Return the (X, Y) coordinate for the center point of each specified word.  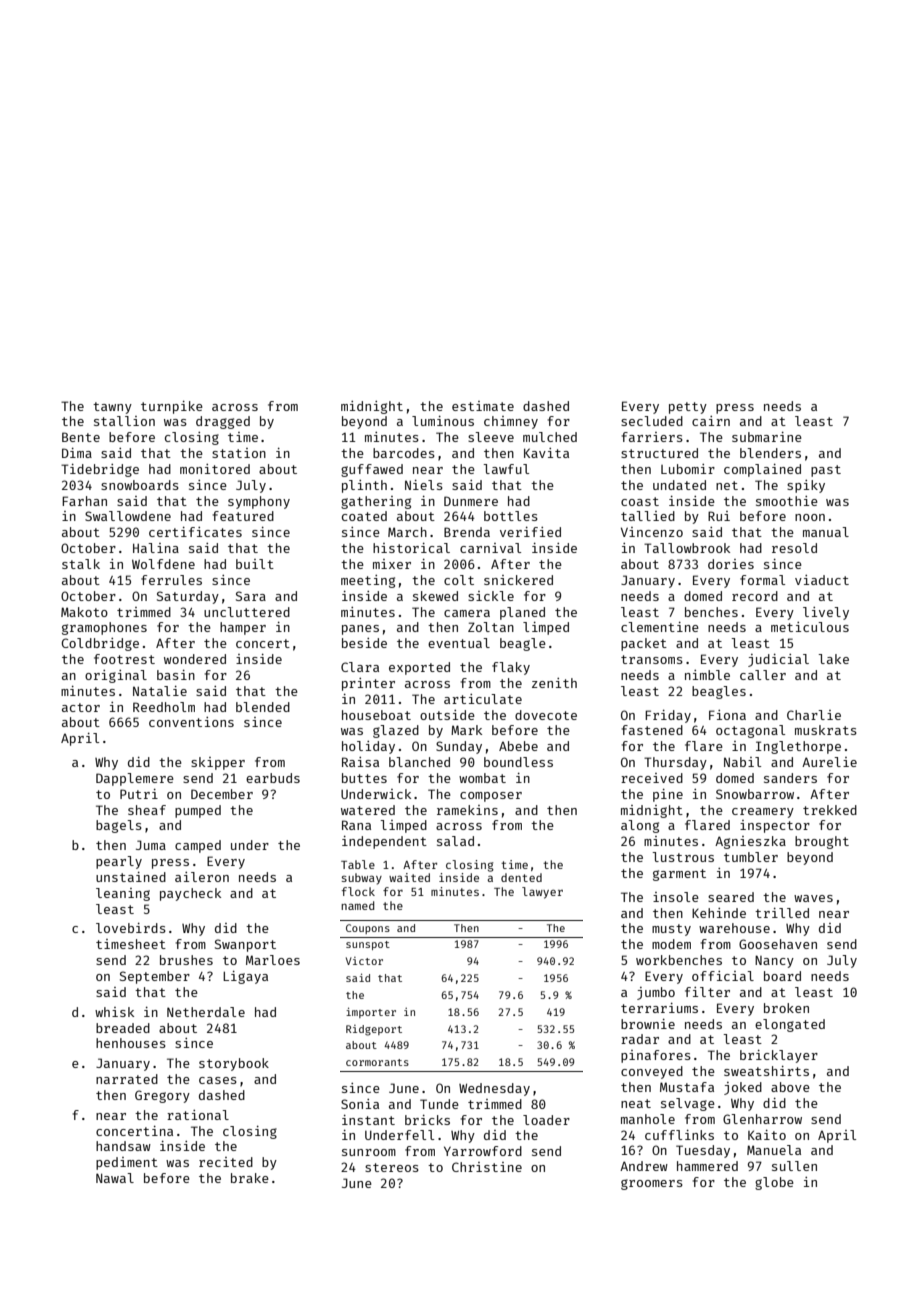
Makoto (84, 612)
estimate (483, 406)
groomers (652, 1184)
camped (198, 846)
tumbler (751, 857)
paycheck (190, 894)
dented (521, 877)
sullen (794, 1166)
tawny (112, 408)
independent (384, 842)
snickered (518, 580)
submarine (767, 437)
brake (250, 1178)
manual (826, 532)
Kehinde (719, 913)
